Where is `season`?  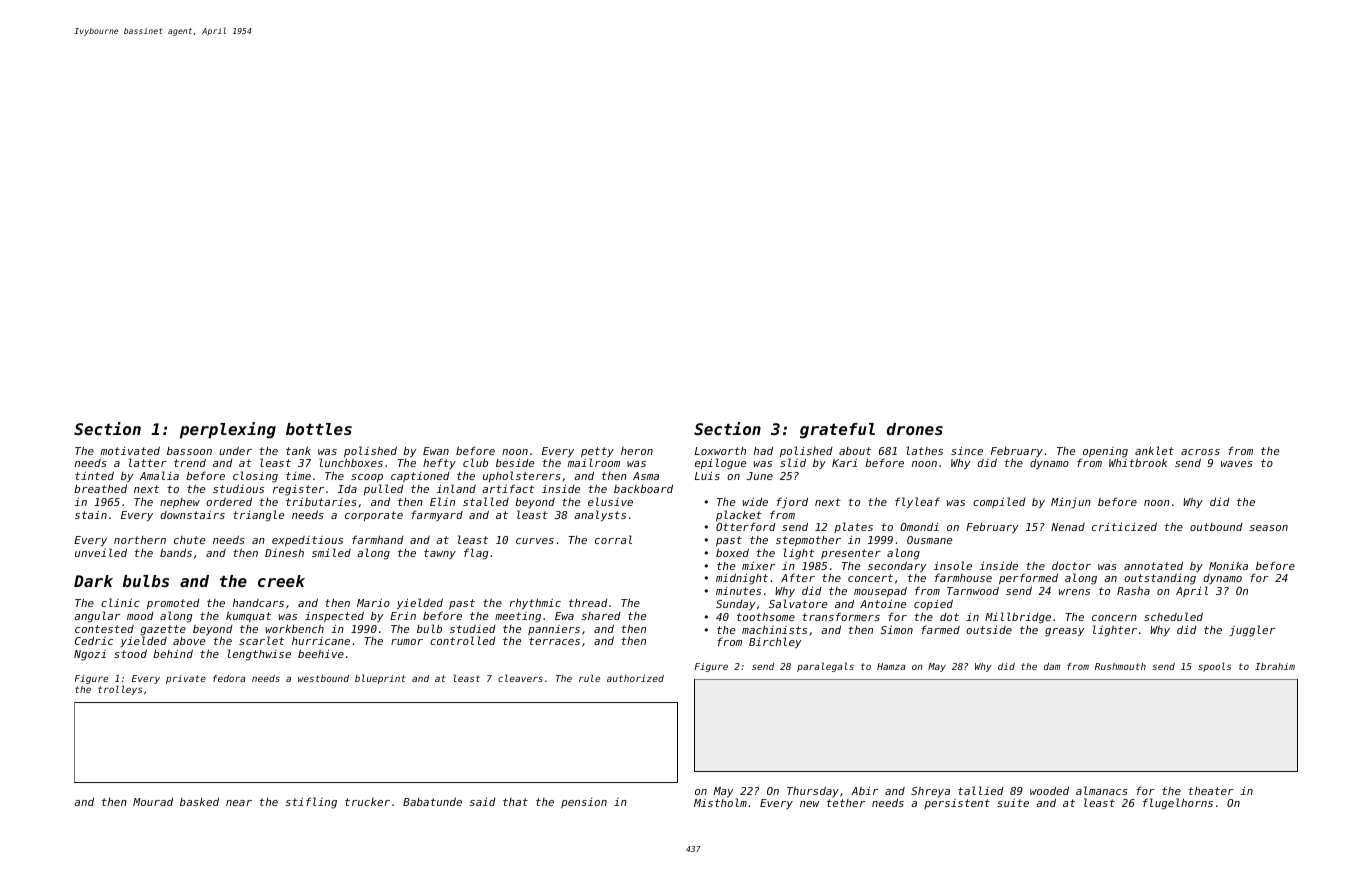 season is located at coordinates (1268, 528).
